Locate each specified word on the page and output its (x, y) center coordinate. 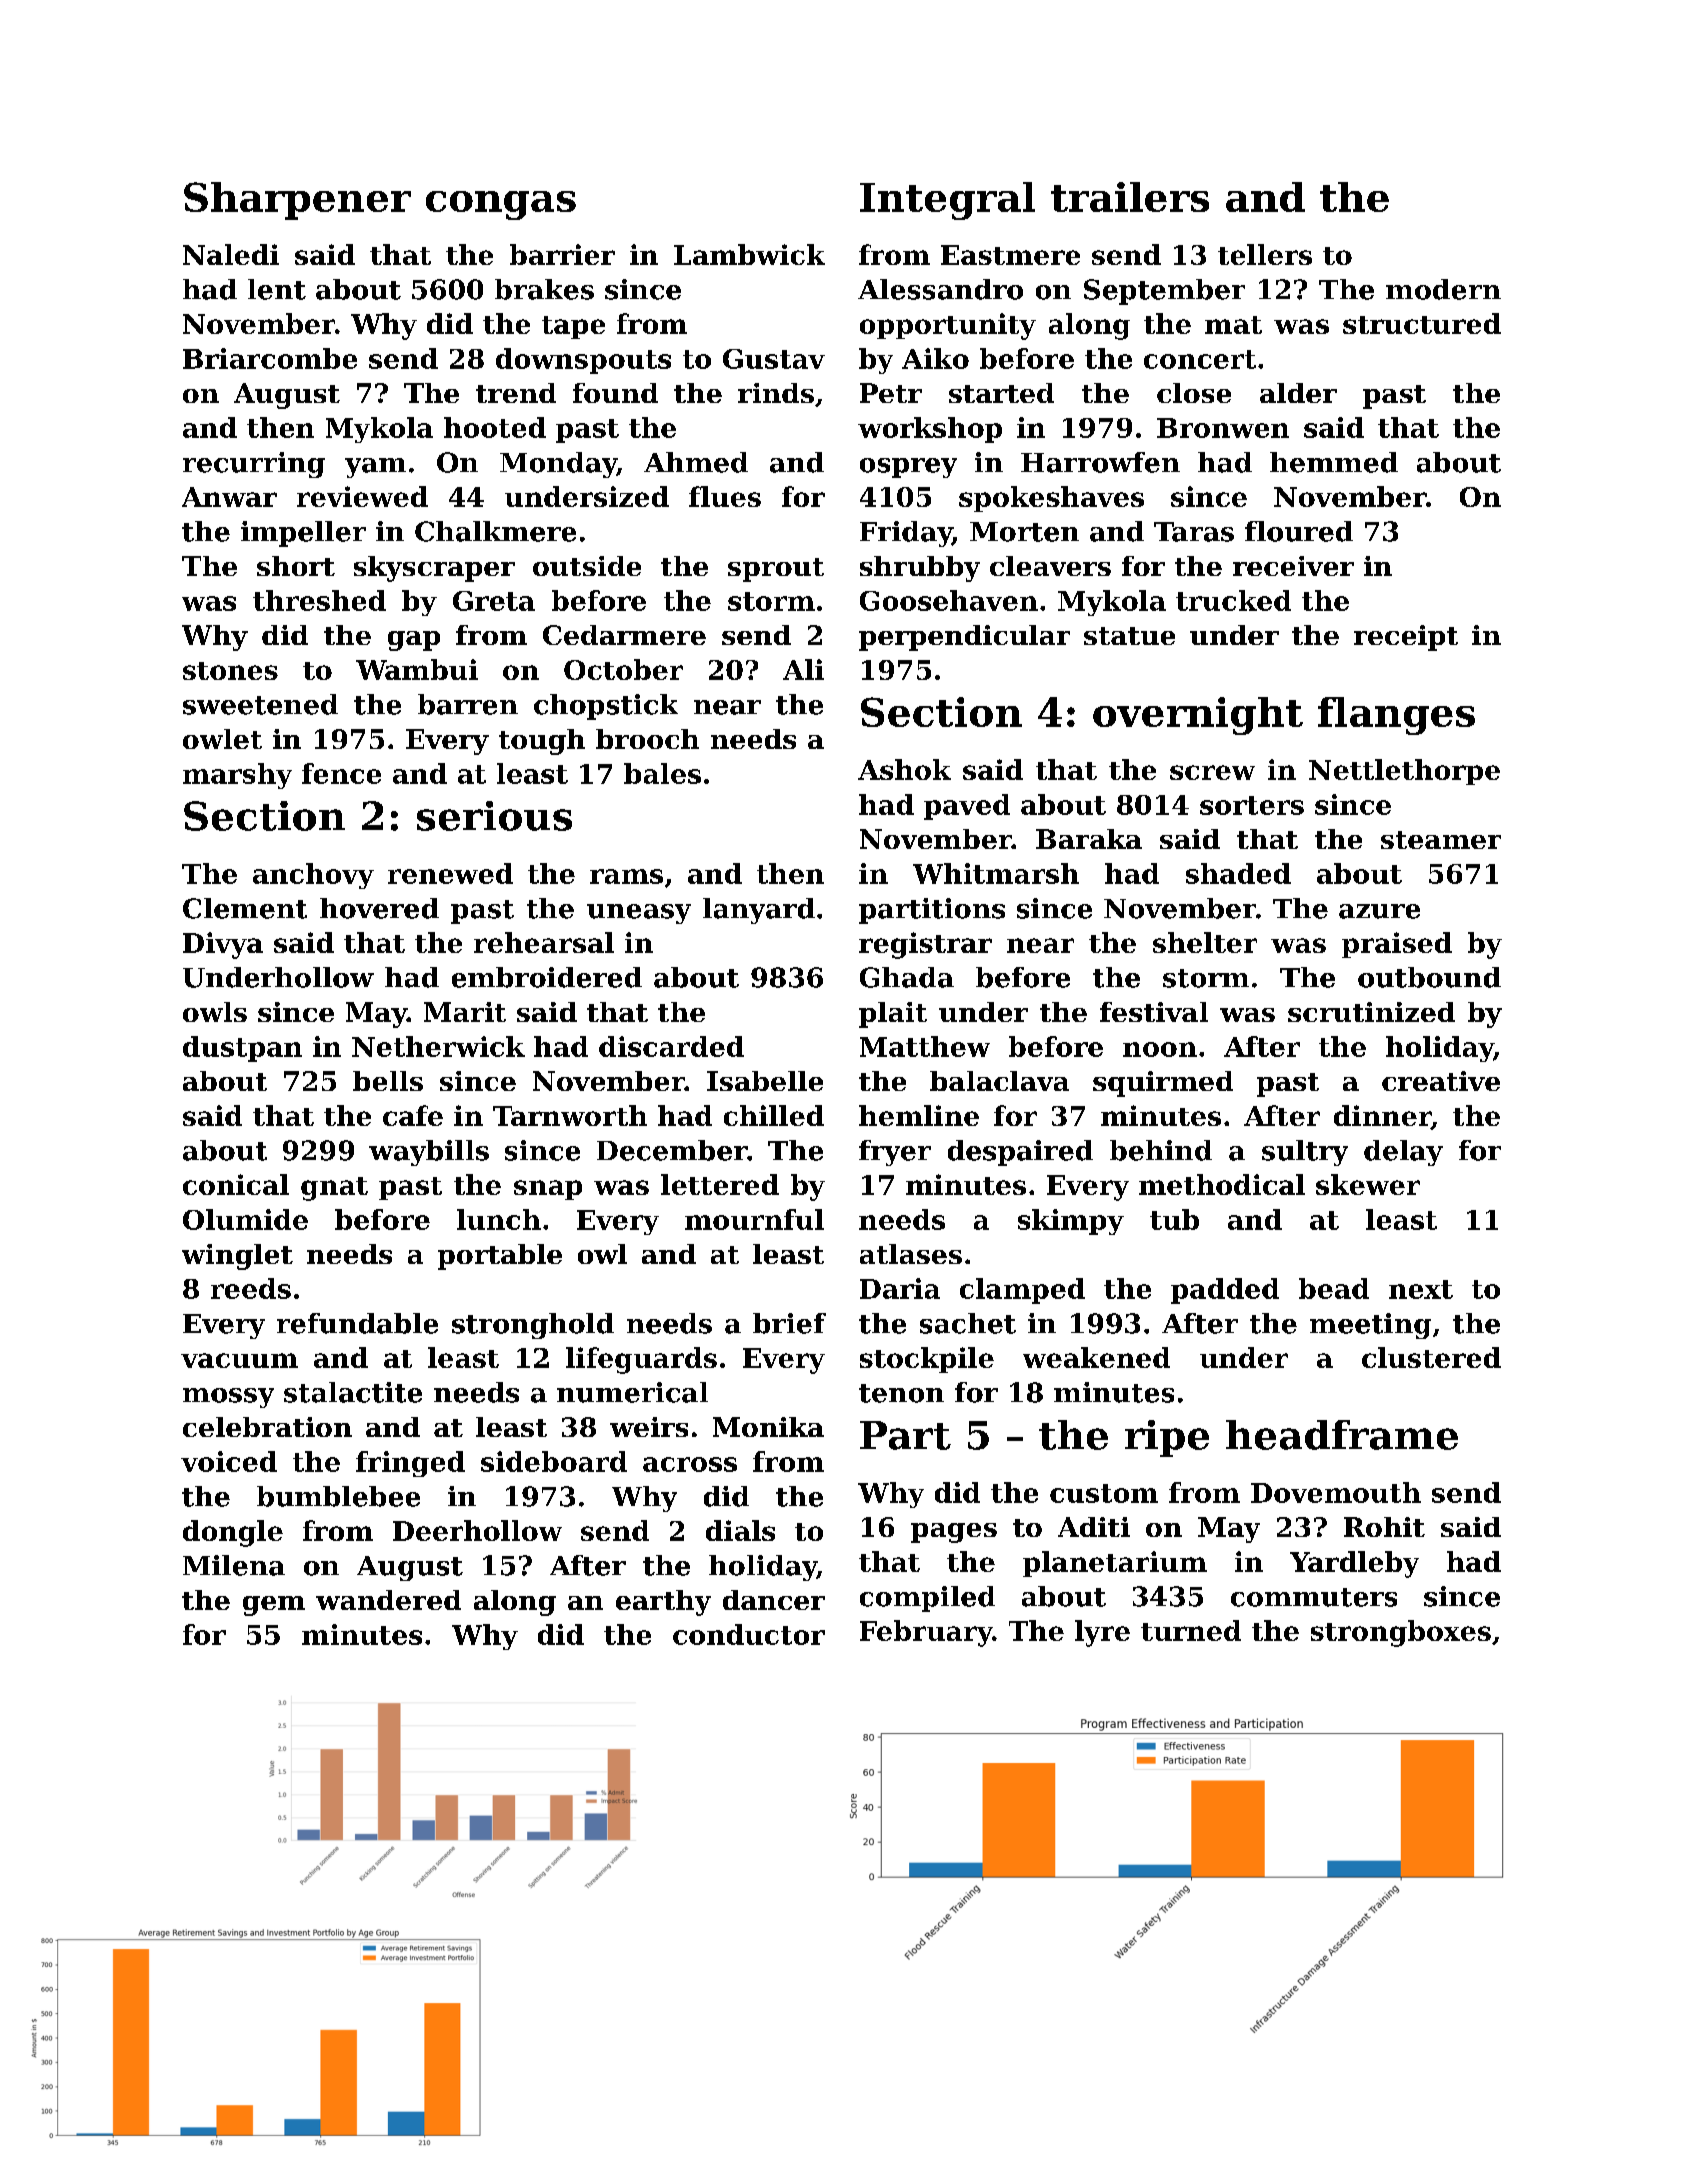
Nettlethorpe (1404, 772)
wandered (388, 1600)
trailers (1130, 197)
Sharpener (297, 201)
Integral (947, 201)
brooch (647, 739)
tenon (901, 1393)
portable (500, 1257)
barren (468, 704)
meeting (1370, 1326)
